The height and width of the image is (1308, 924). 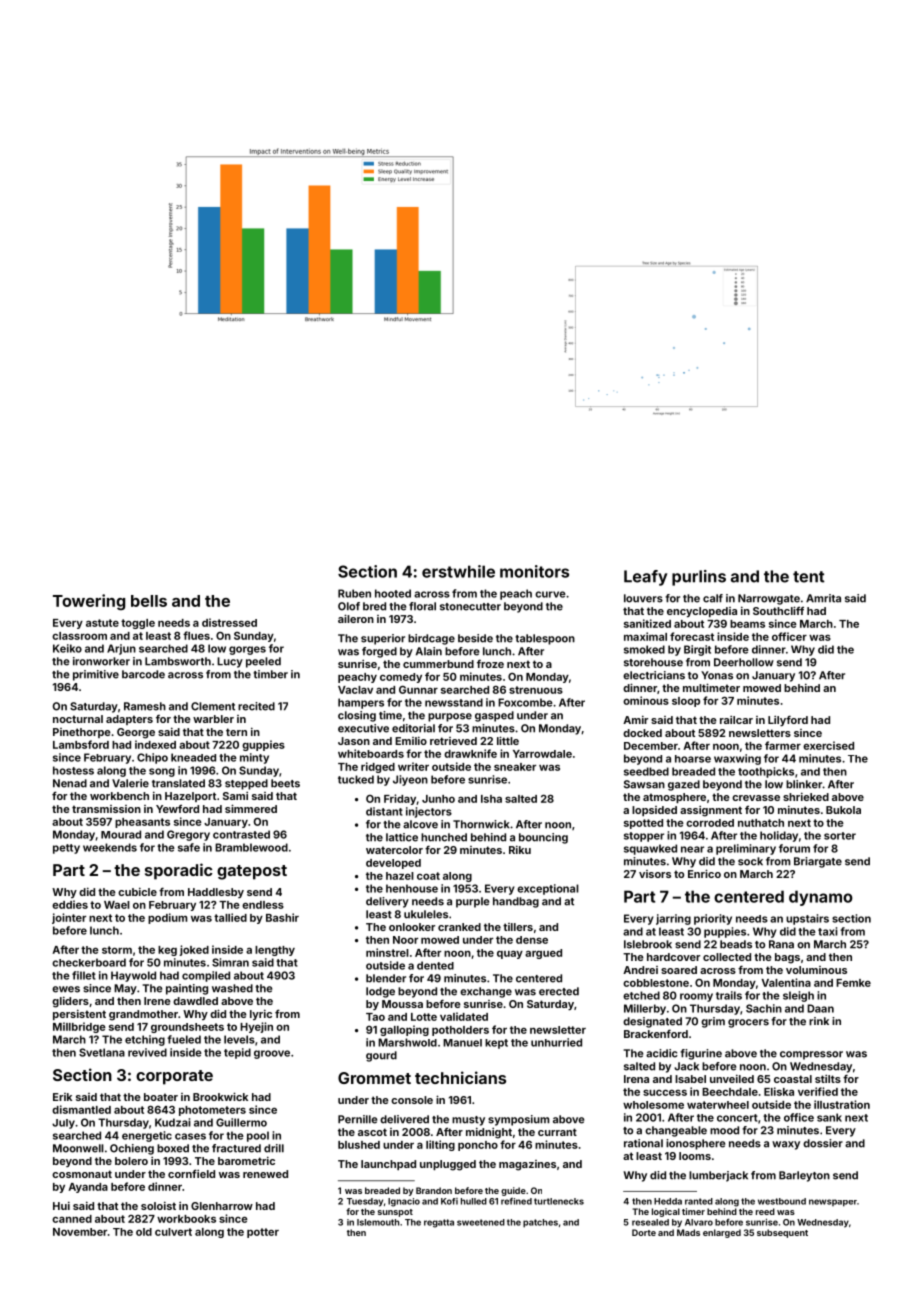 What do you see at coordinates (247, 650) in the image?
I see `gorges` at bounding box center [247, 650].
